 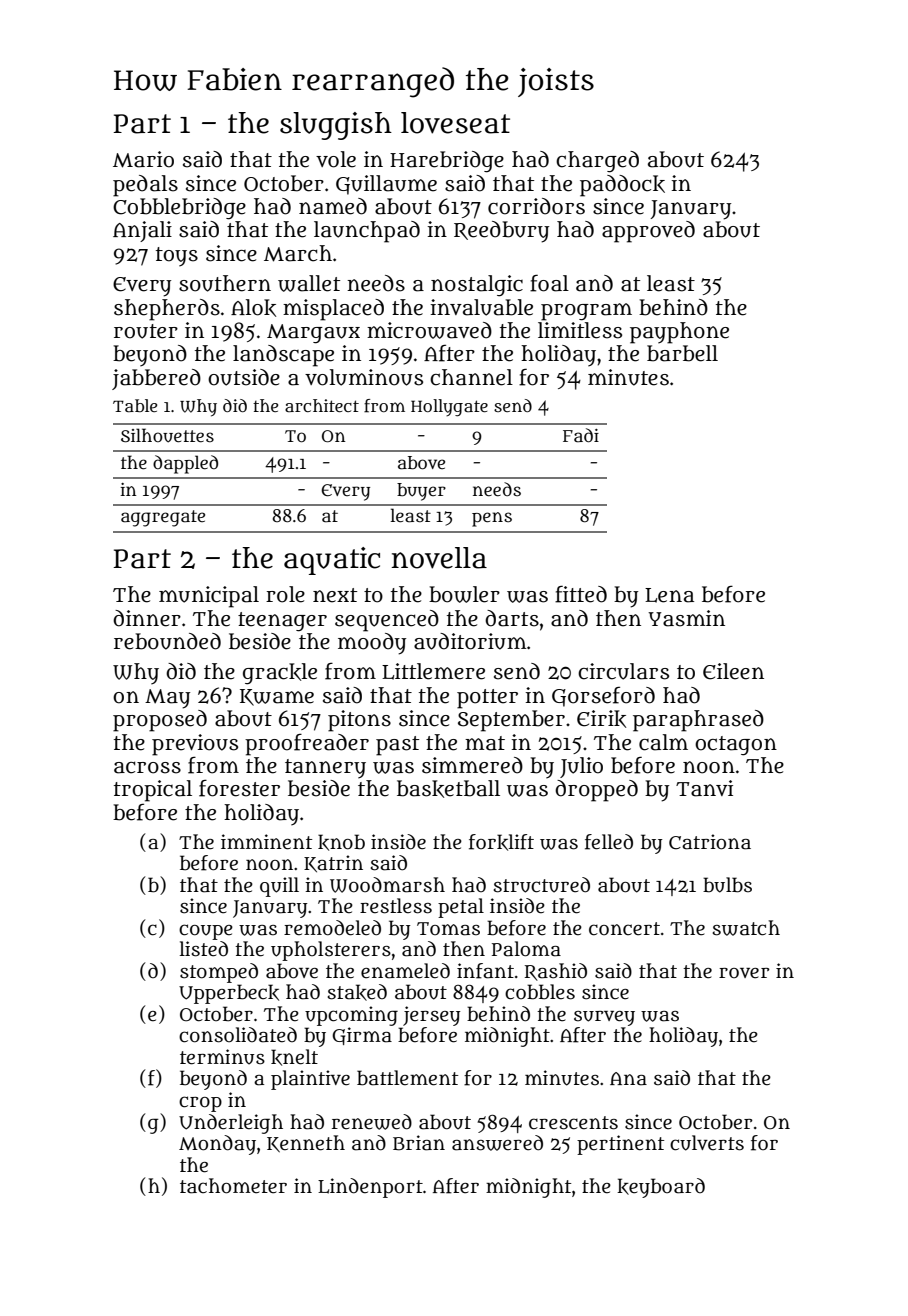 What do you see at coordinates (663, 742) in the image?
I see `calm` at bounding box center [663, 742].
